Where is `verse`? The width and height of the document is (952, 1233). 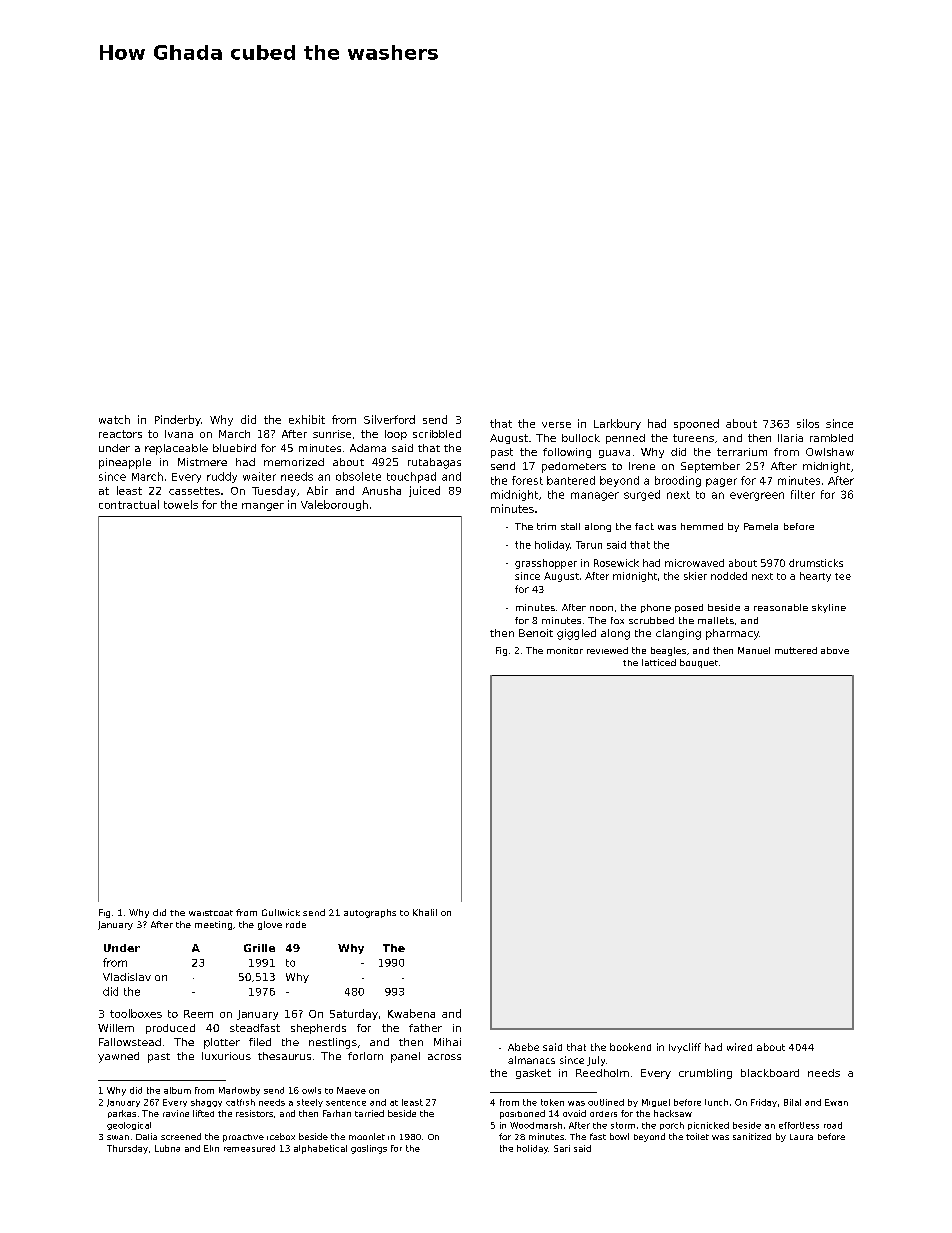
verse is located at coordinates (556, 425).
